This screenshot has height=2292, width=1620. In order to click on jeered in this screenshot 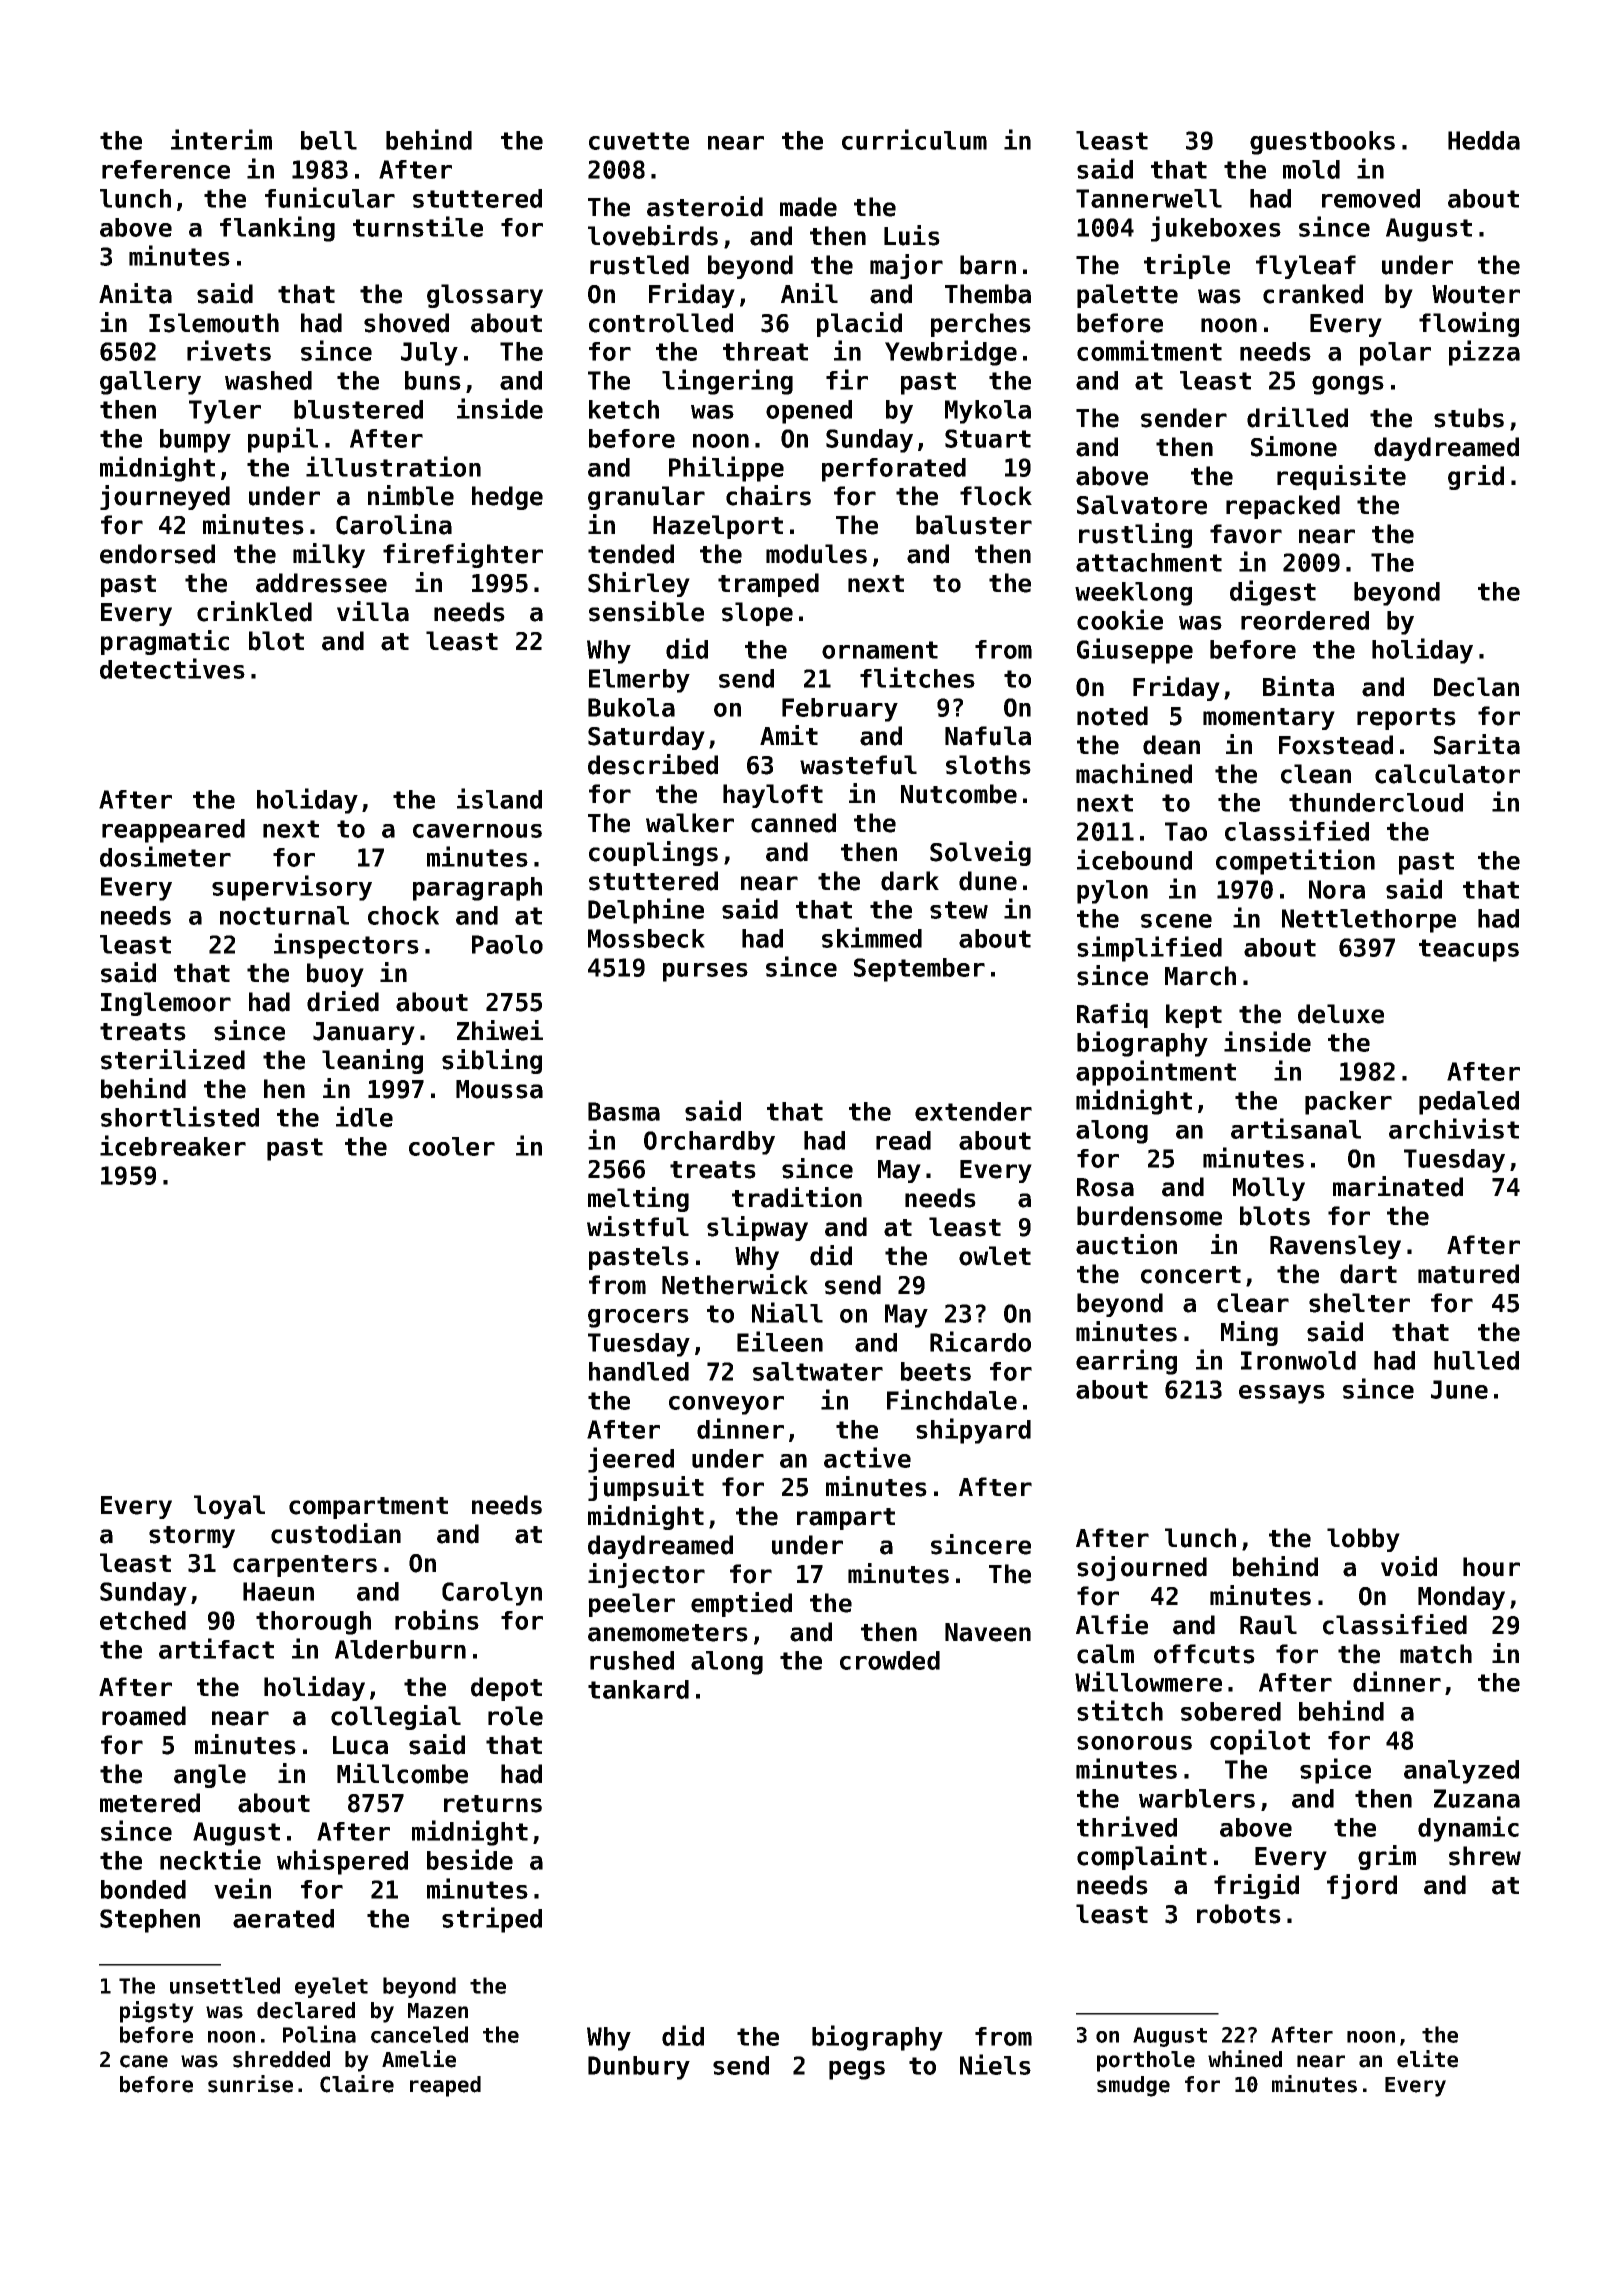, I will do `click(631, 1460)`.
